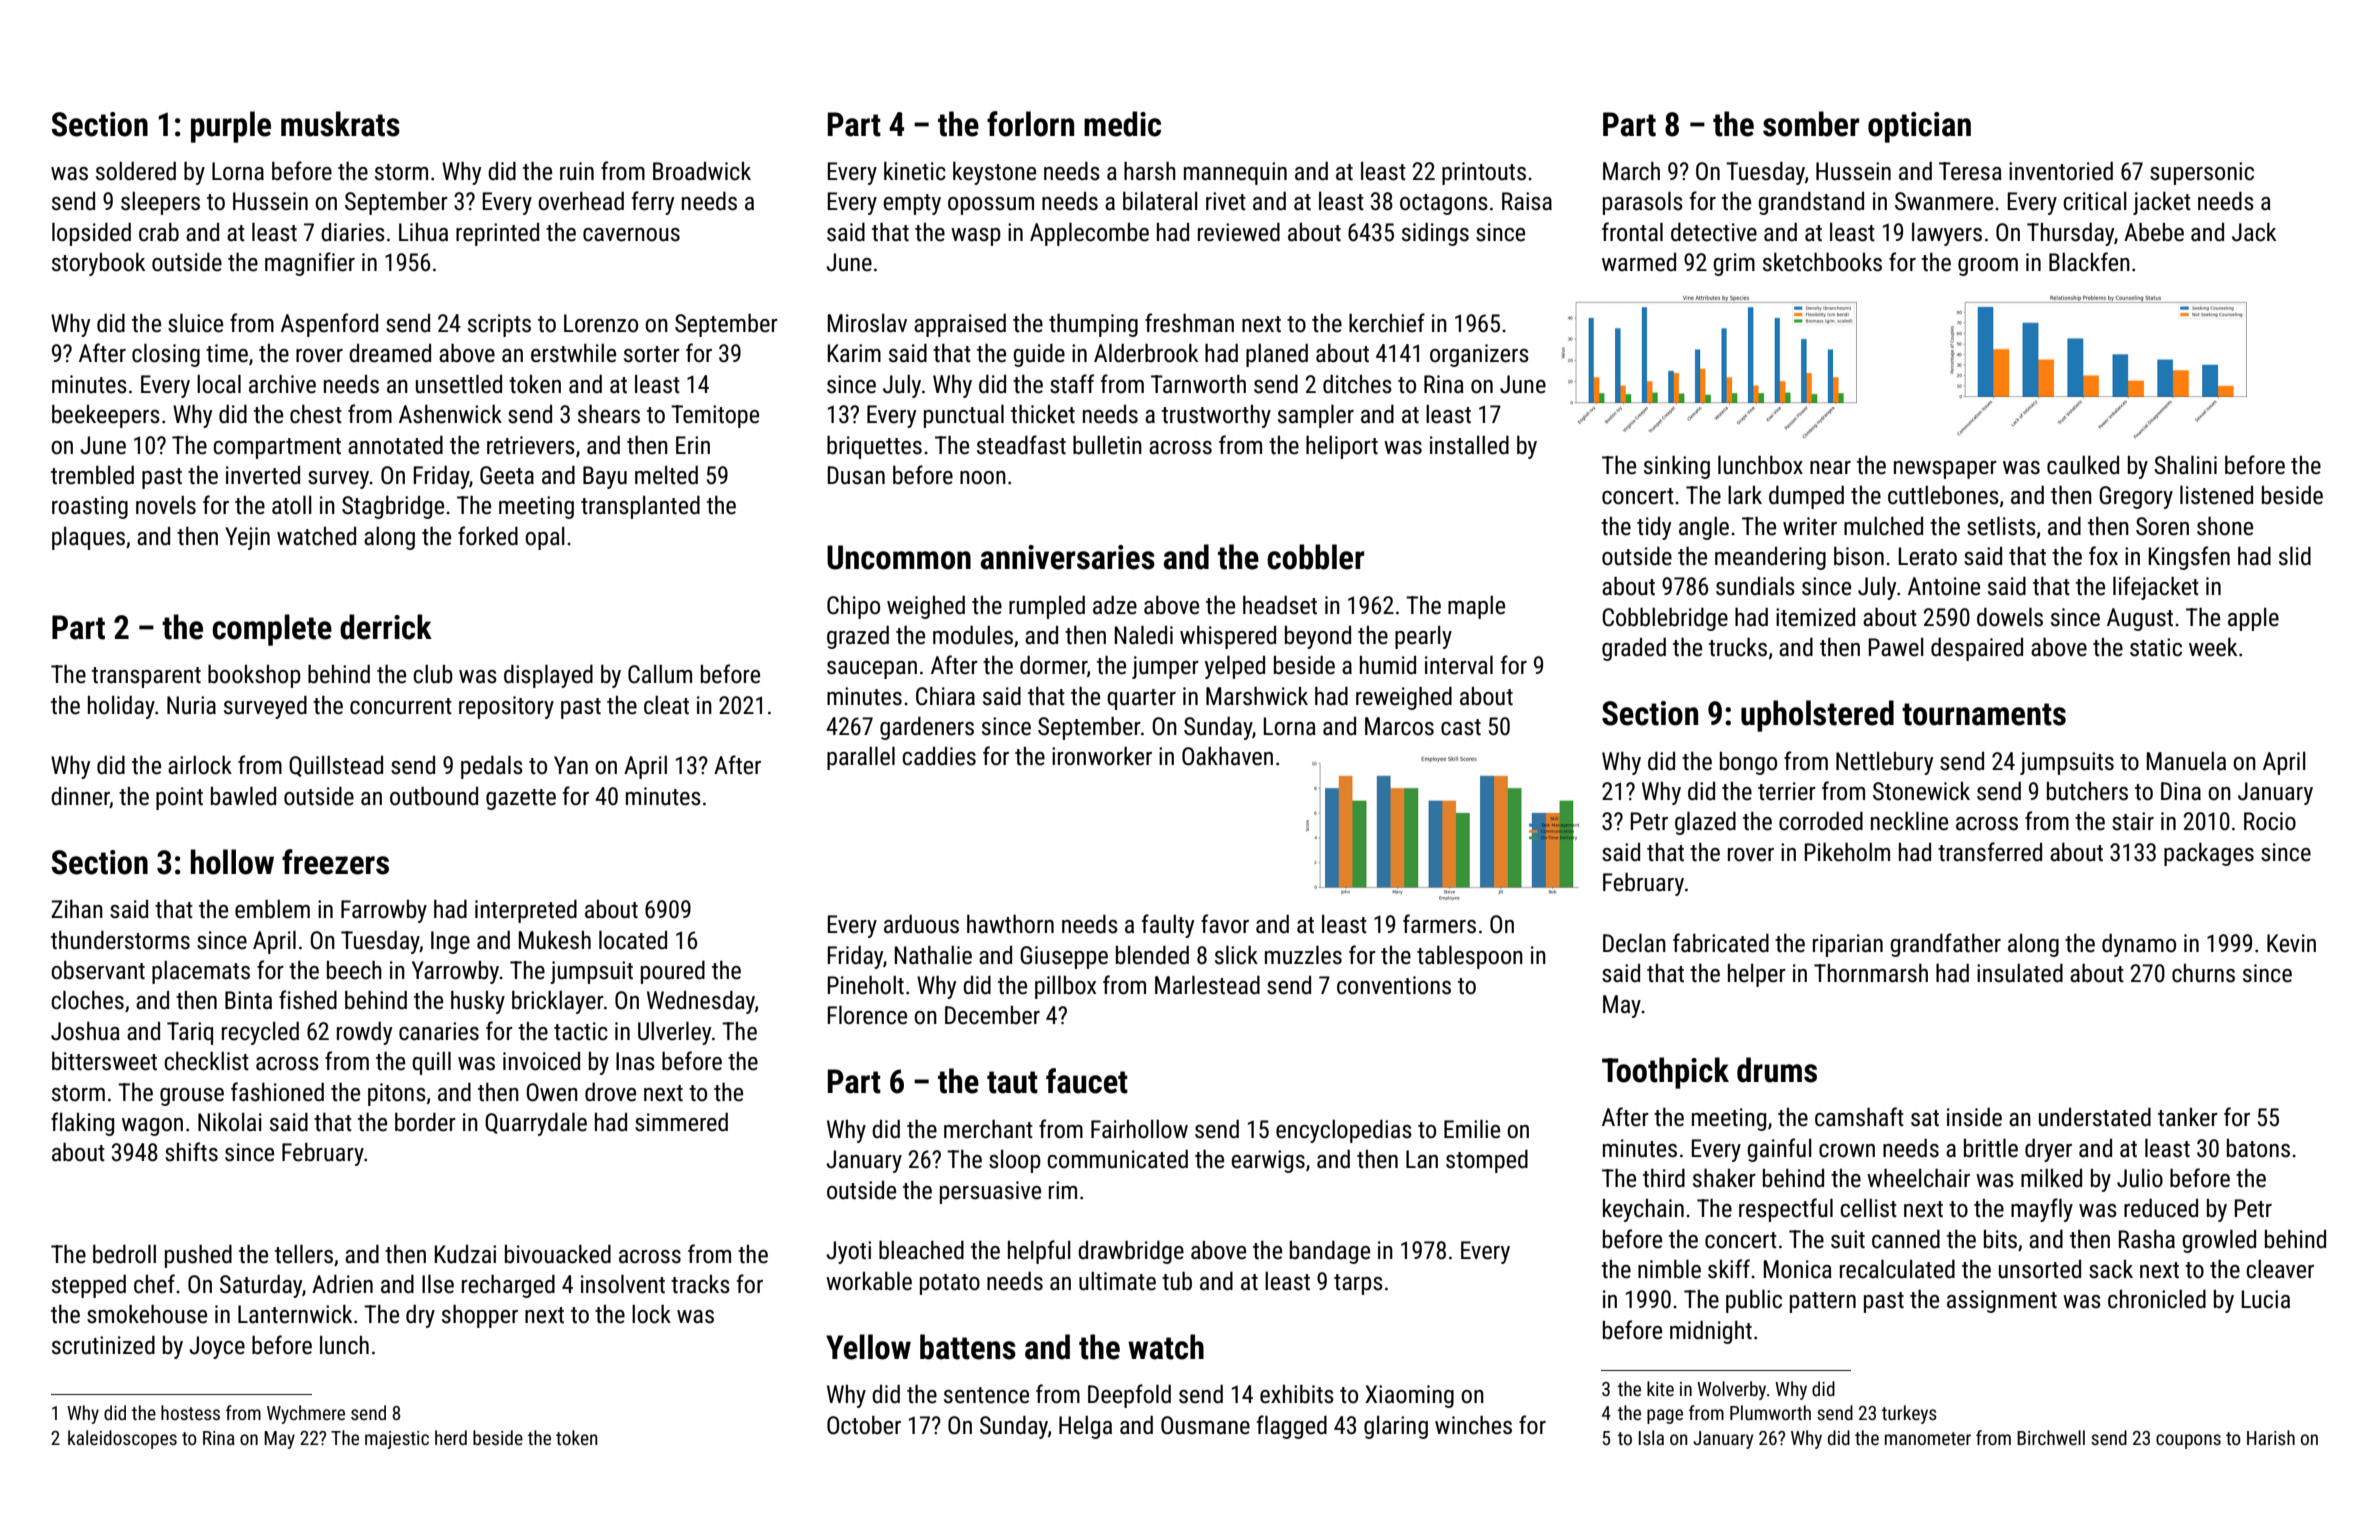 This screenshot has height=1540, width=2380. What do you see at coordinates (548, 676) in the screenshot?
I see `displayed` at bounding box center [548, 676].
